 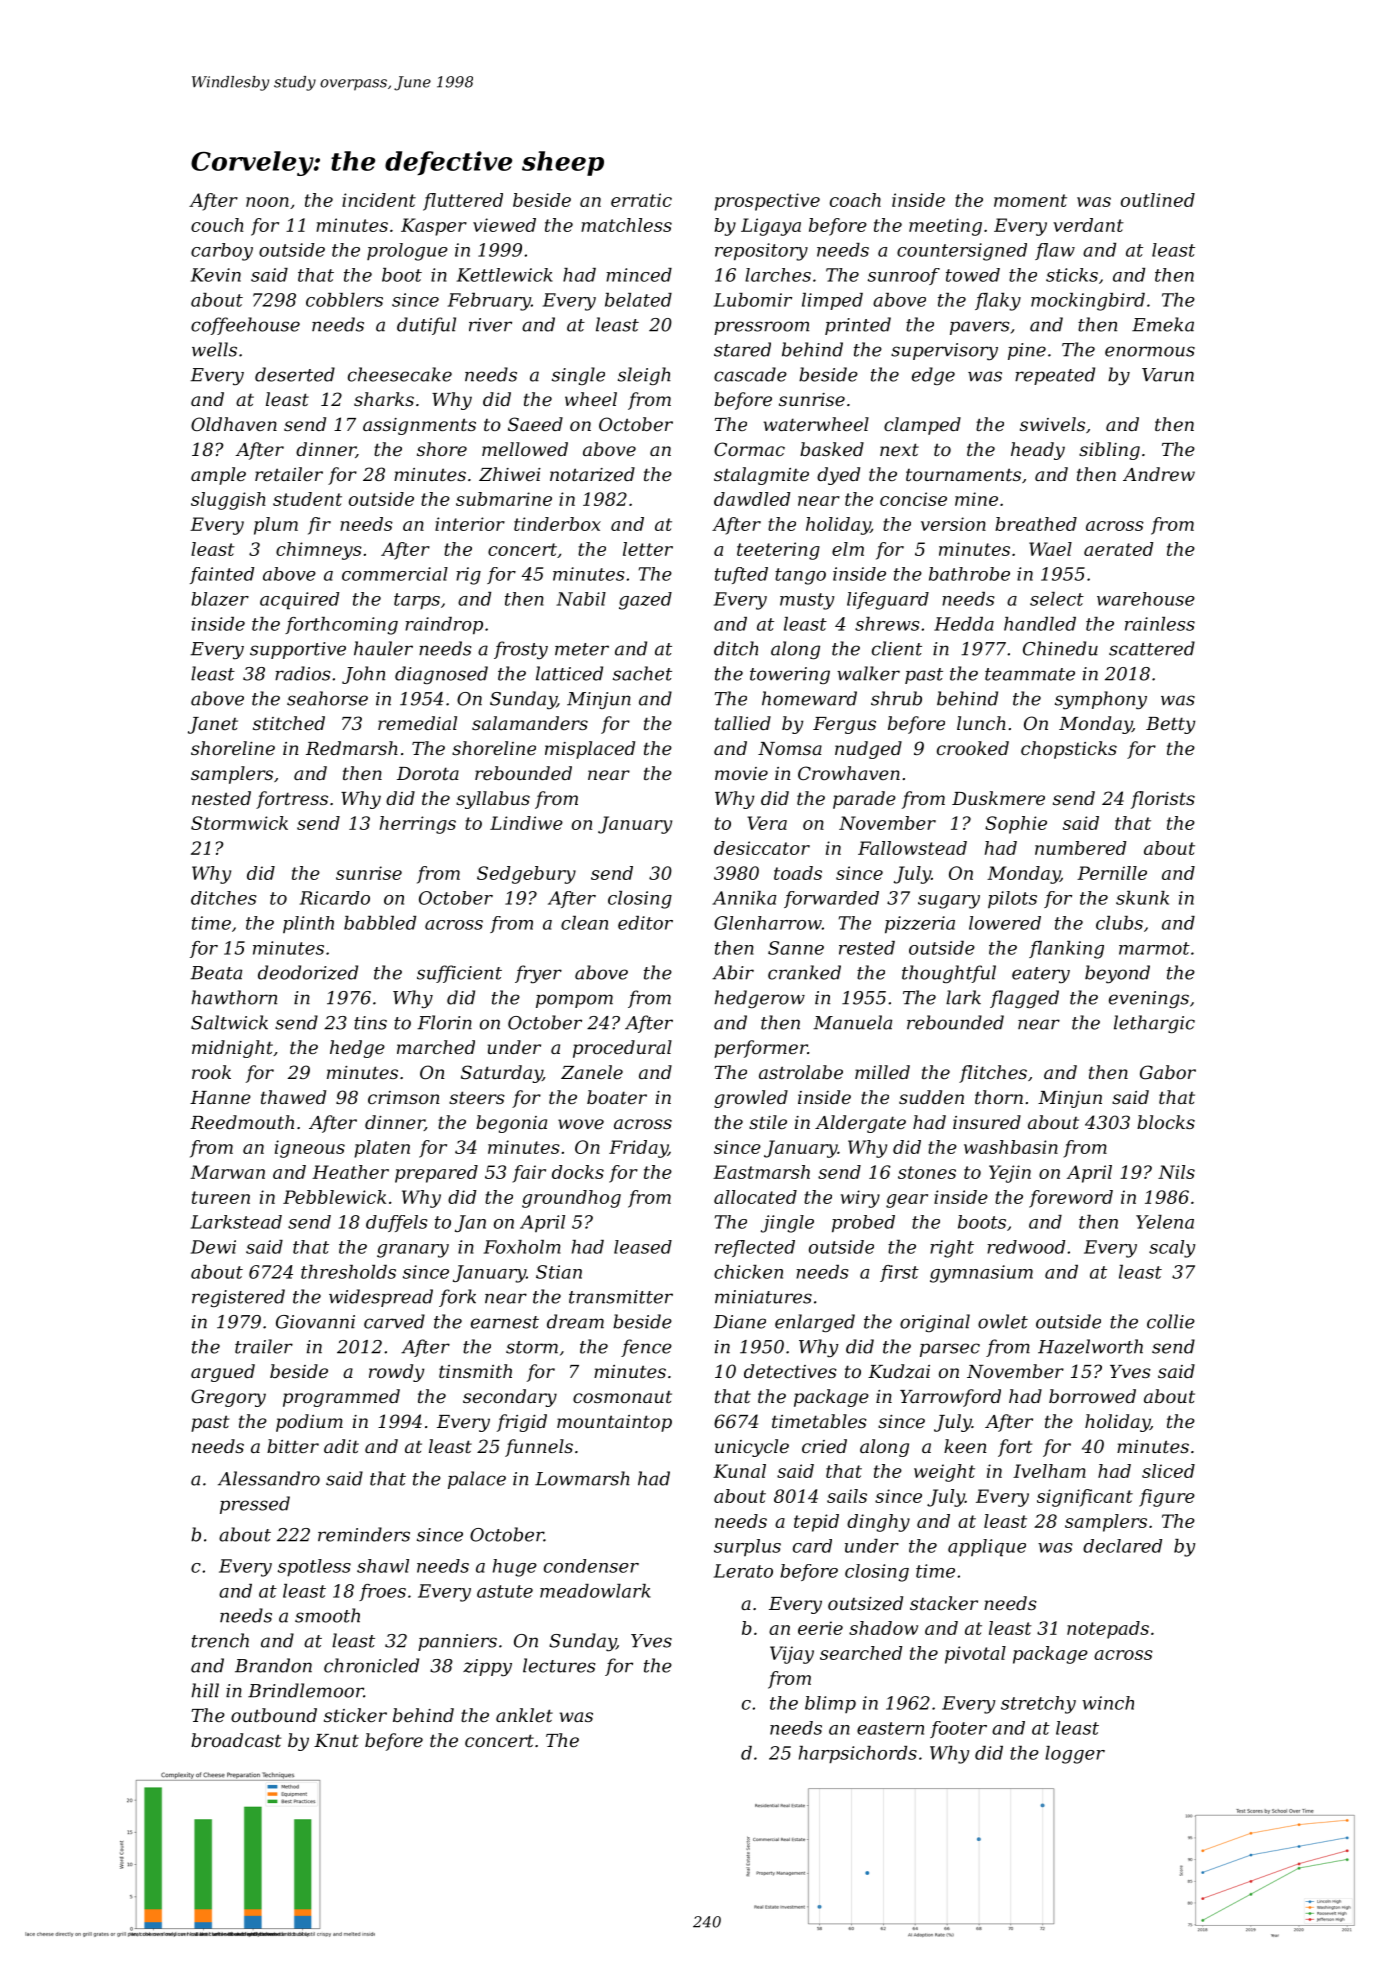 I want to click on Gregory, so click(x=228, y=1398).
